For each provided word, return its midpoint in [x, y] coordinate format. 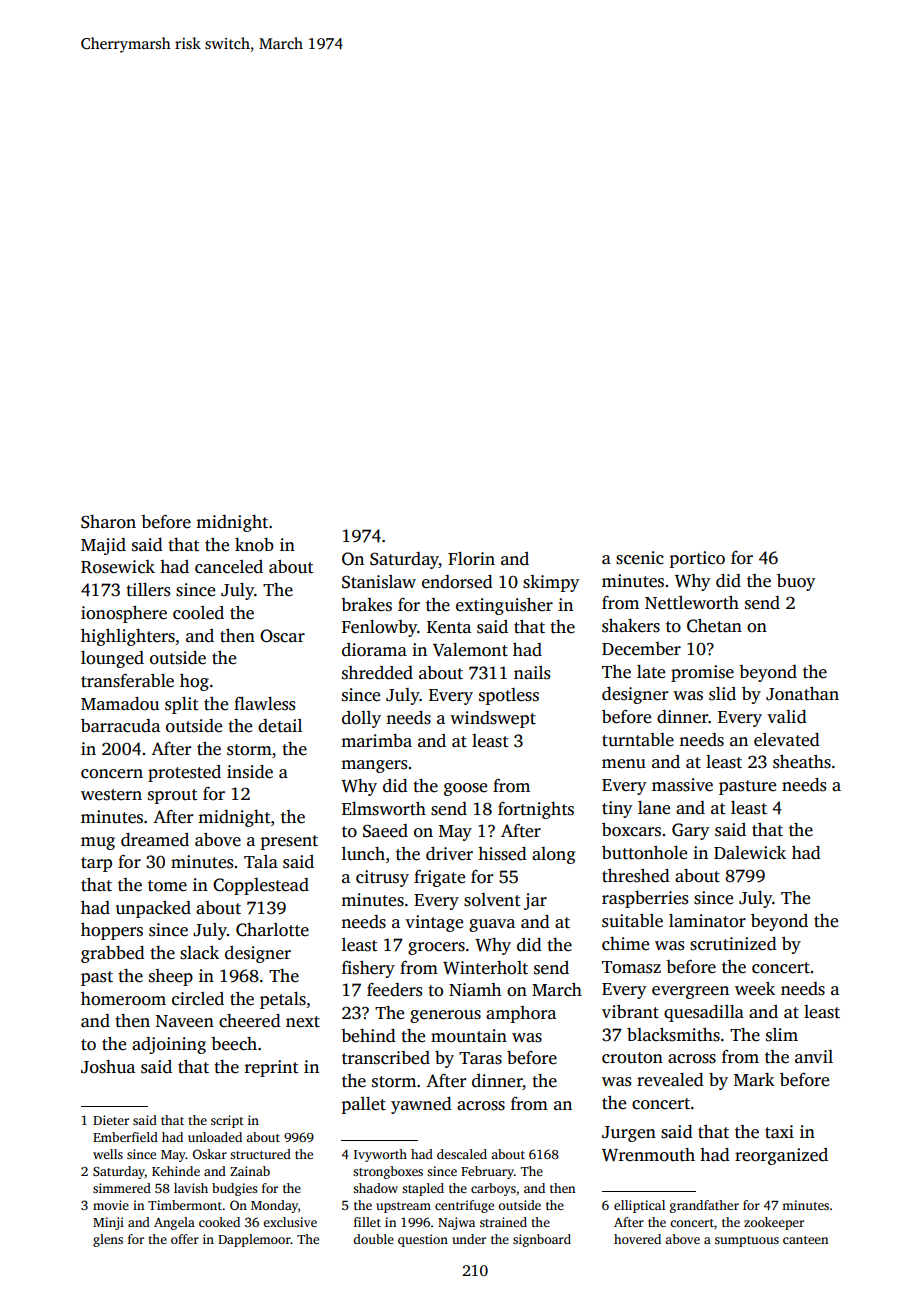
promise [702, 673]
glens [108, 1240]
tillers [148, 590]
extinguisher [504, 606]
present [289, 842]
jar [535, 901]
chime [625, 944]
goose [465, 789]
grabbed [113, 954]
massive [682, 785]
